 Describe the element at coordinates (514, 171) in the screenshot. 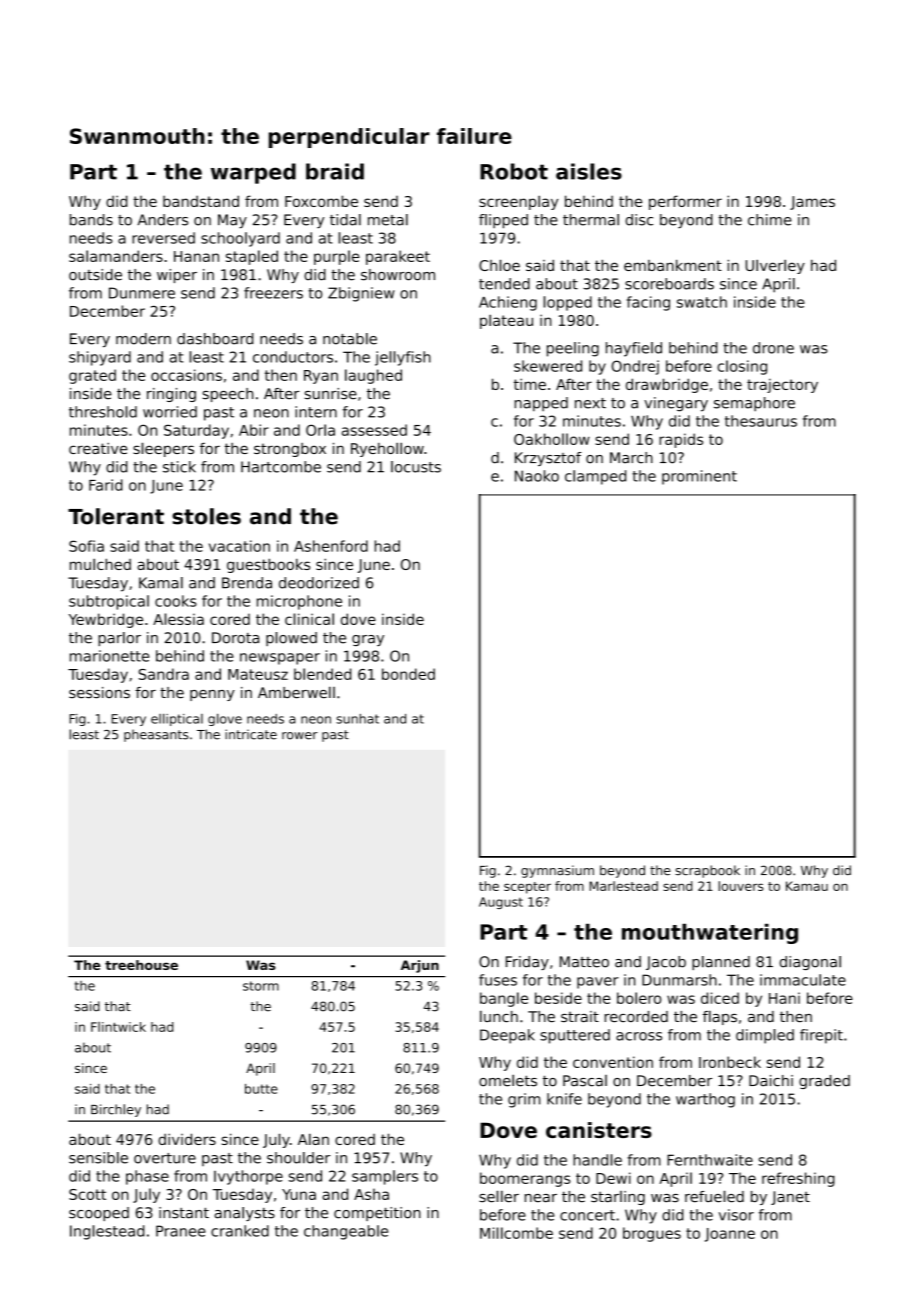

I see `Robot` at that location.
